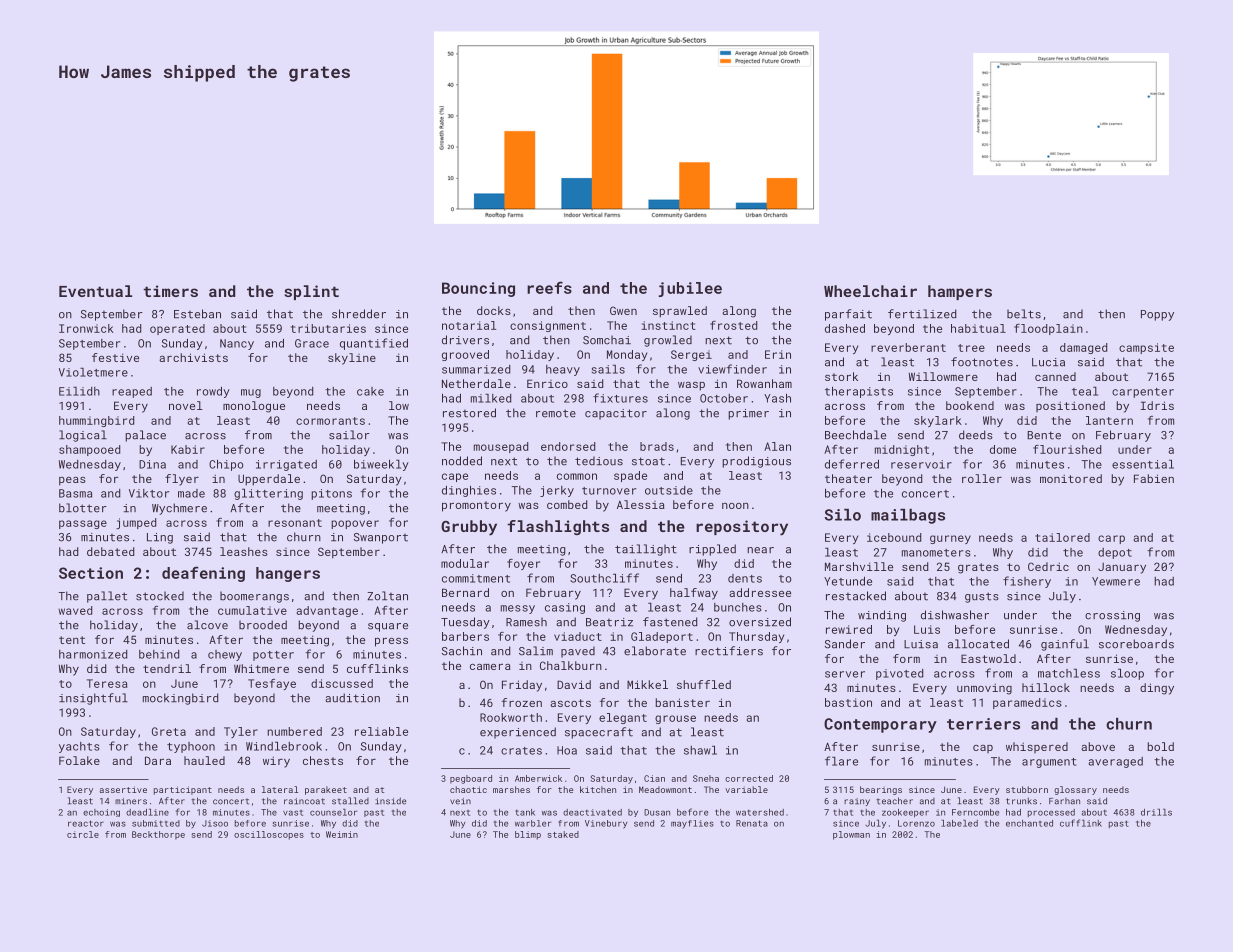  Describe the element at coordinates (478, 289) in the document. I see `Bouncing` at that location.
